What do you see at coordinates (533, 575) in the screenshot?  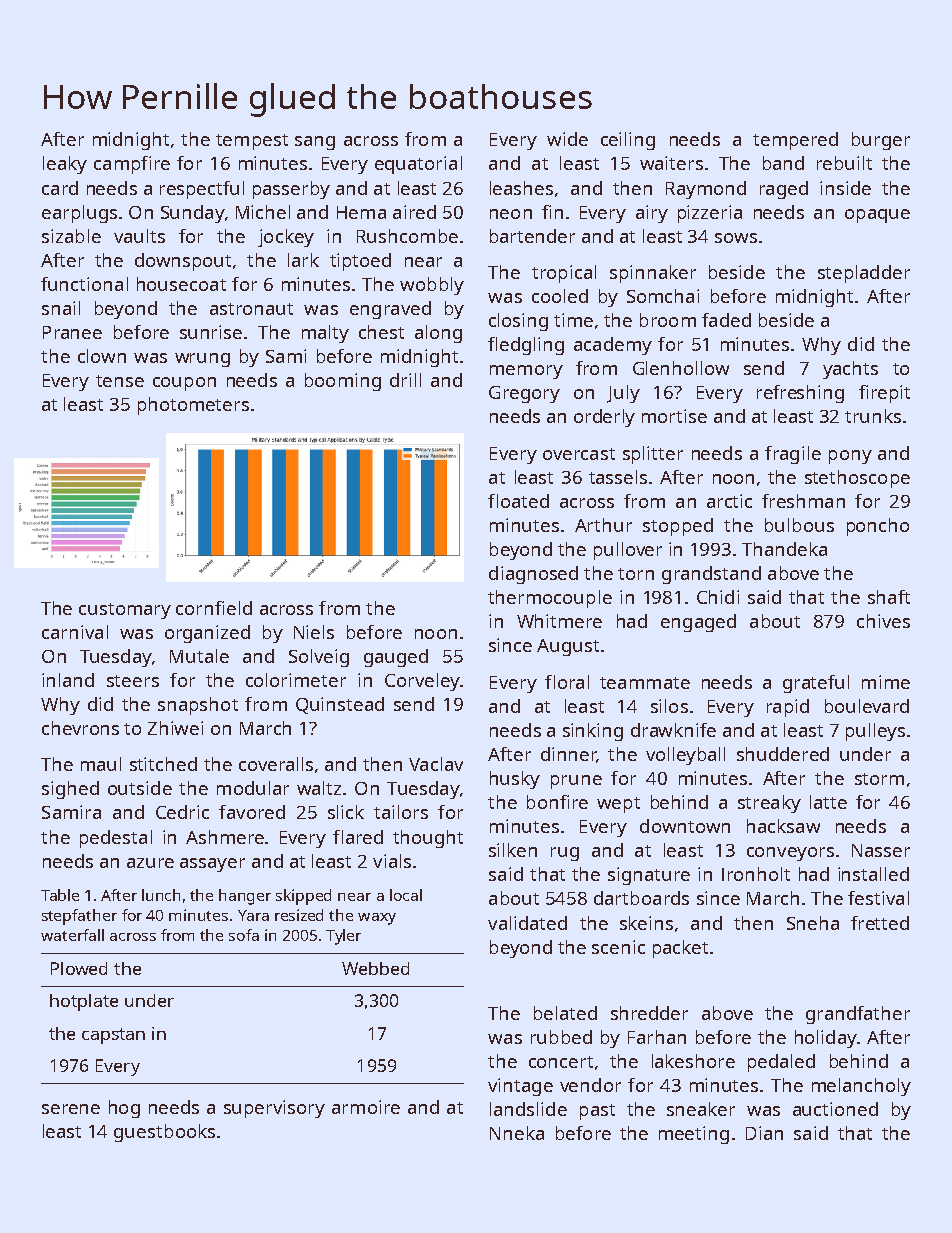 I see `diagnosed` at bounding box center [533, 575].
